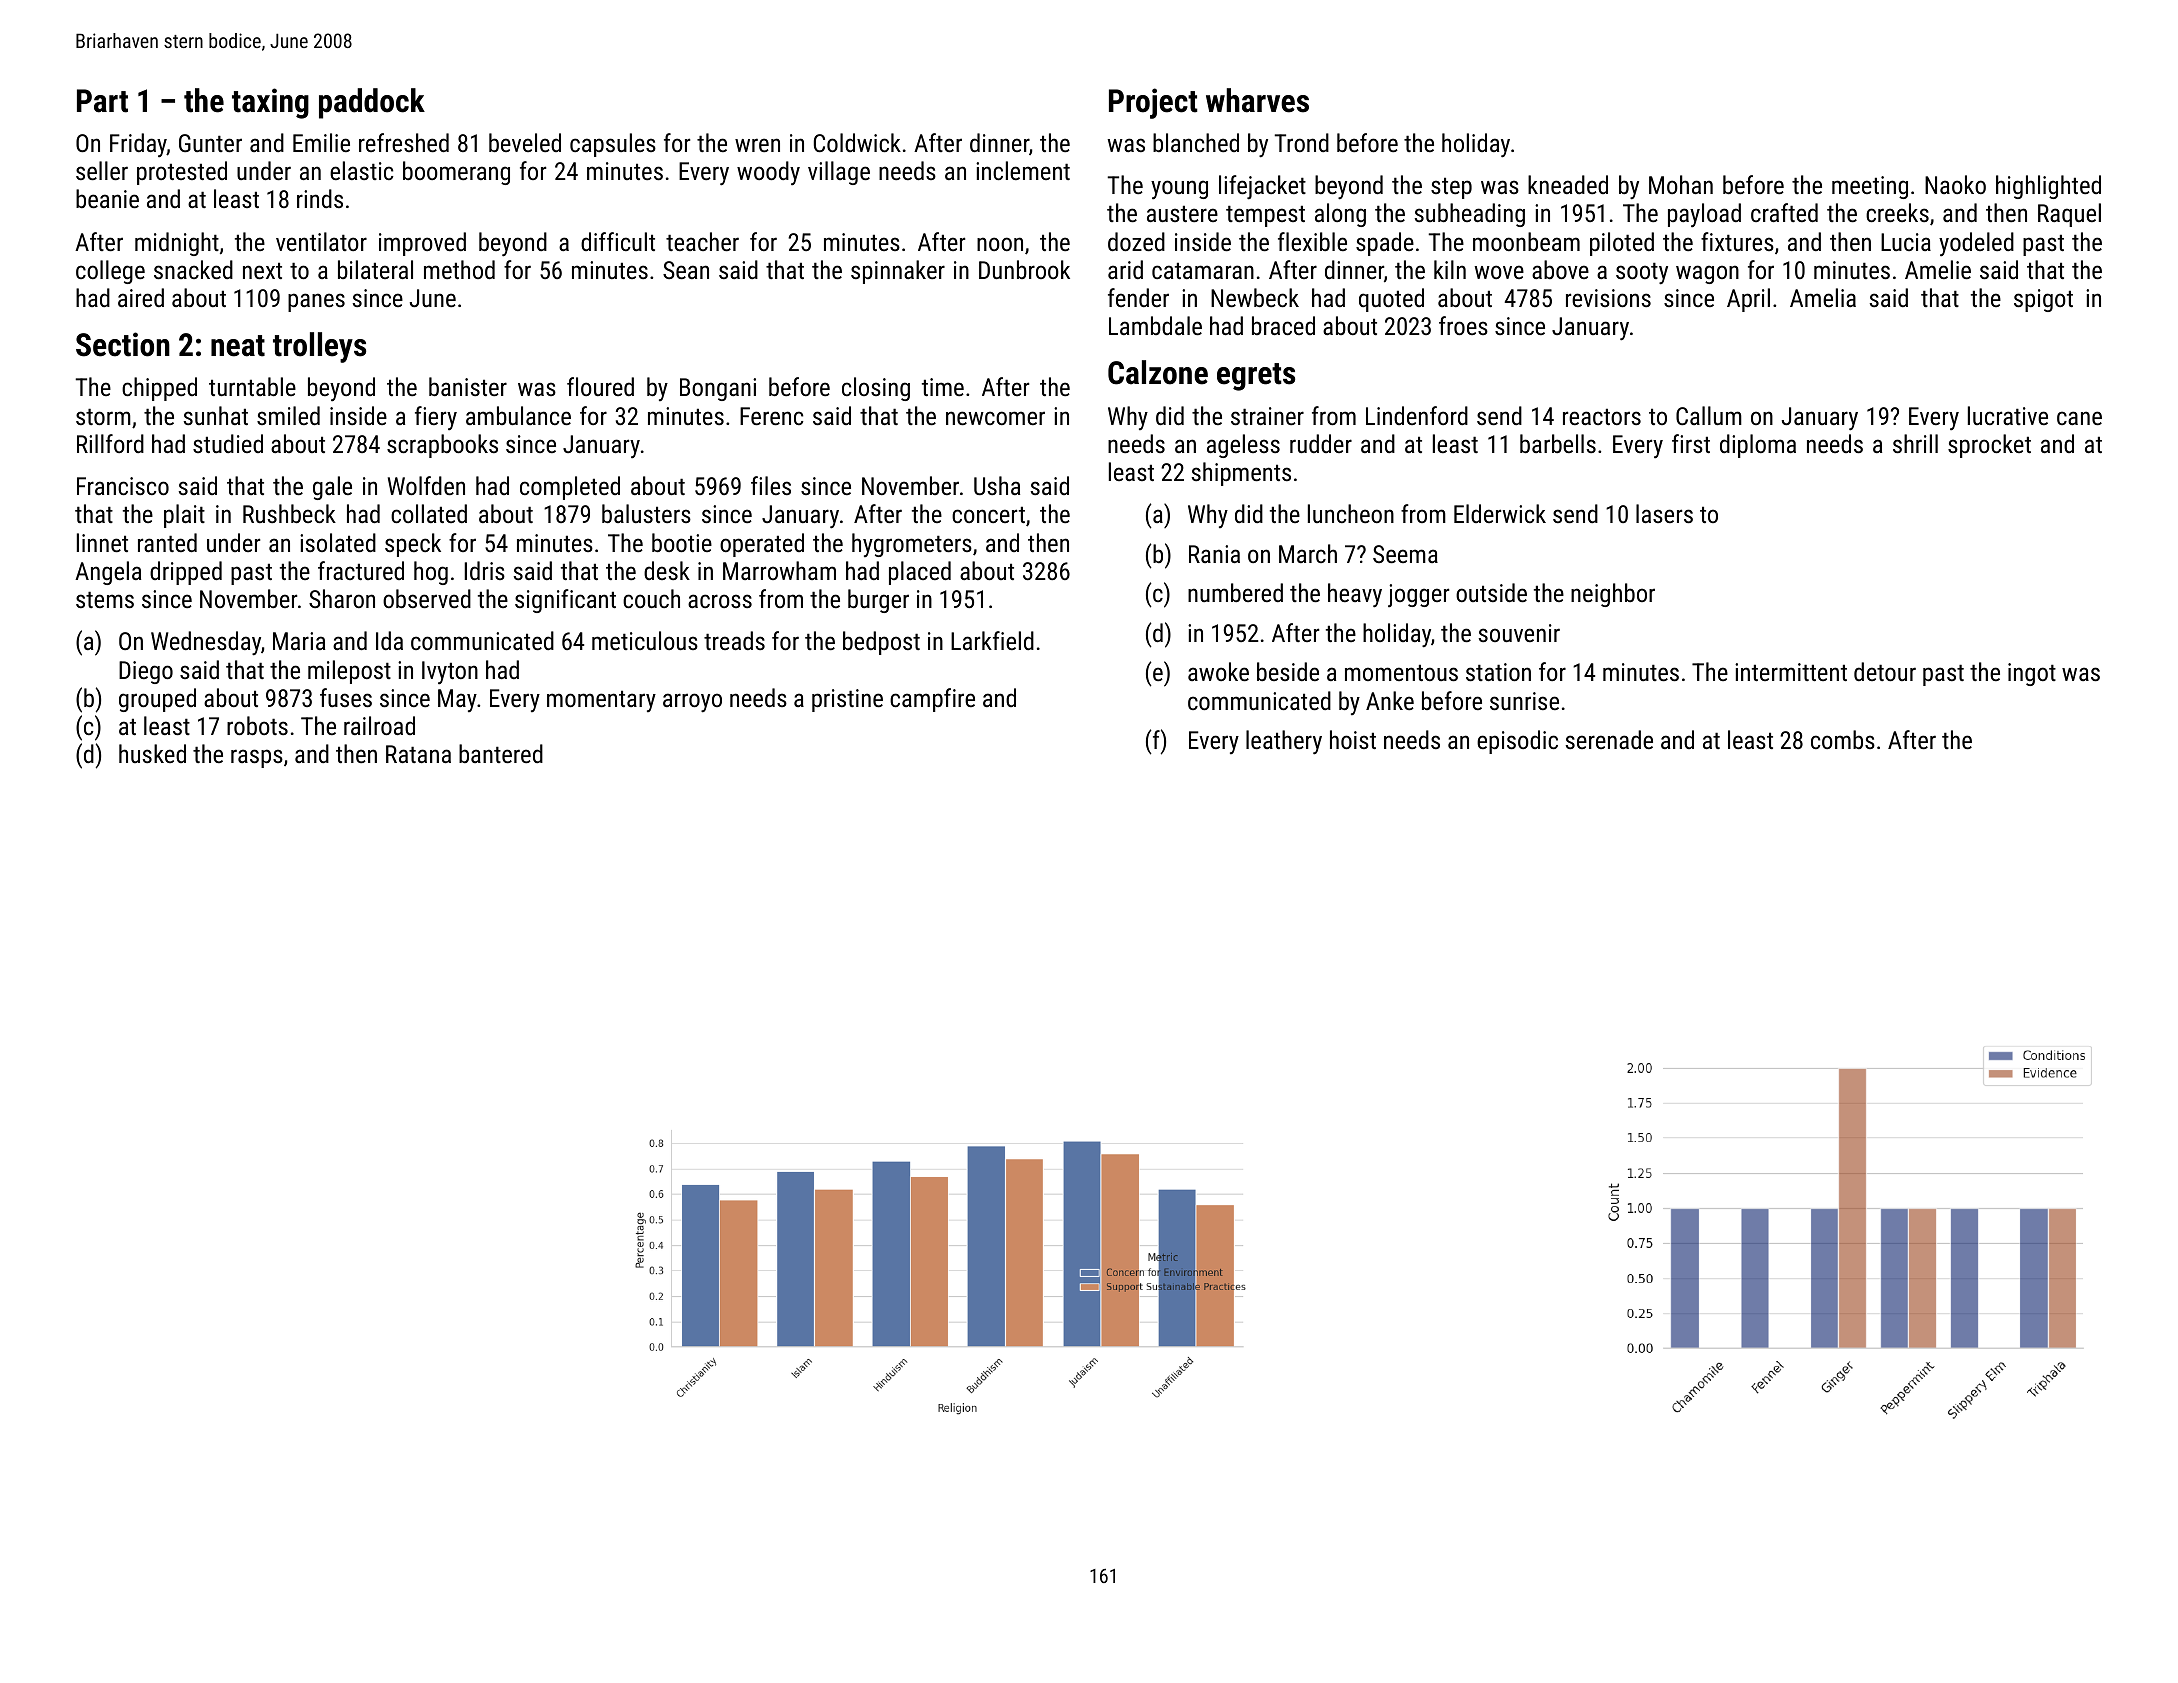 This page has width=2178, height=1683. Describe the element at coordinates (1153, 103) in the page. I see `Project` at that location.
